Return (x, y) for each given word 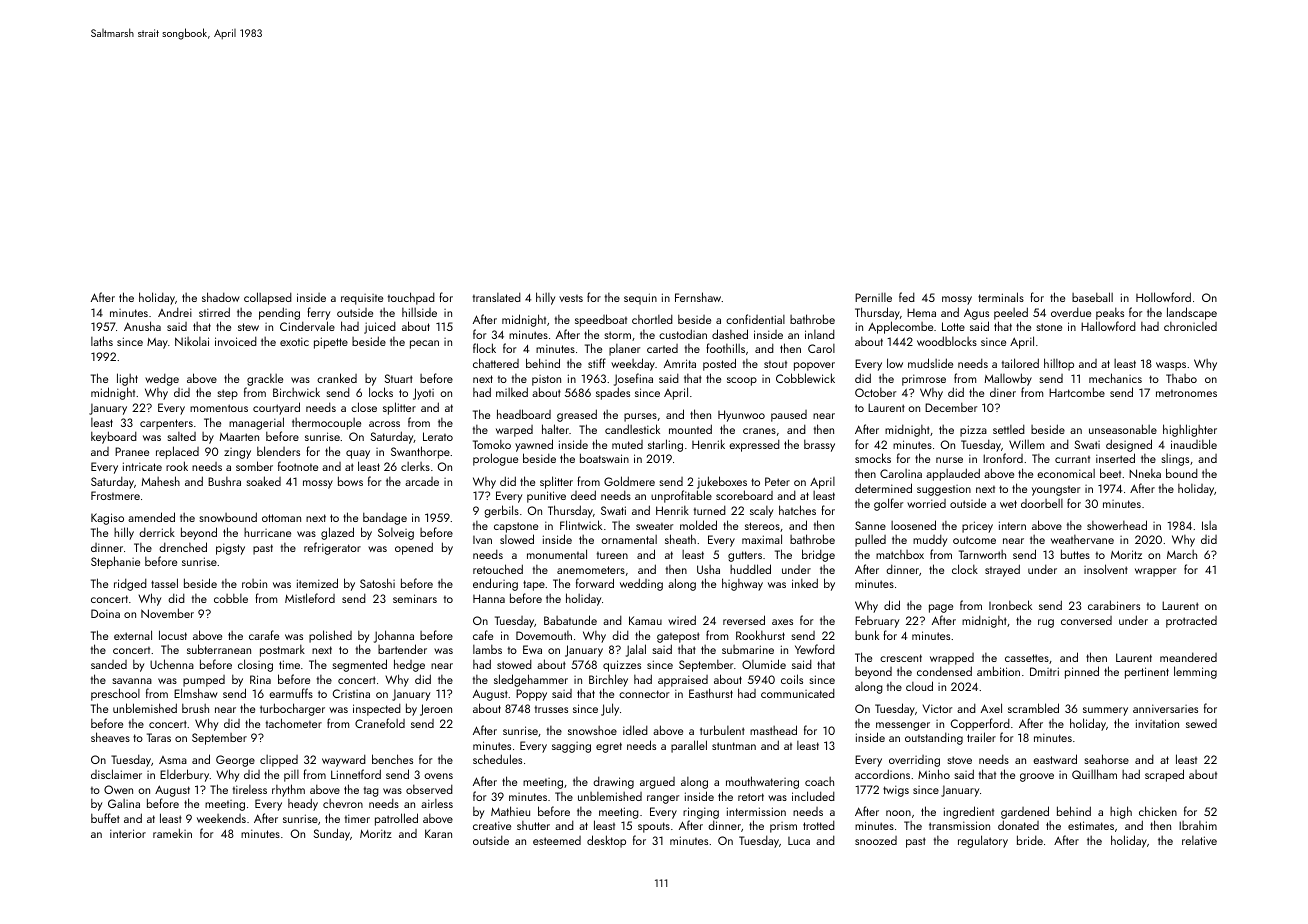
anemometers (591, 570)
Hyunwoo (741, 416)
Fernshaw (698, 297)
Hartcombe (1077, 392)
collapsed (268, 298)
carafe (264, 635)
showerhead (1117, 525)
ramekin (172, 833)
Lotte (953, 326)
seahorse (1106, 759)
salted (181, 436)
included (813, 796)
